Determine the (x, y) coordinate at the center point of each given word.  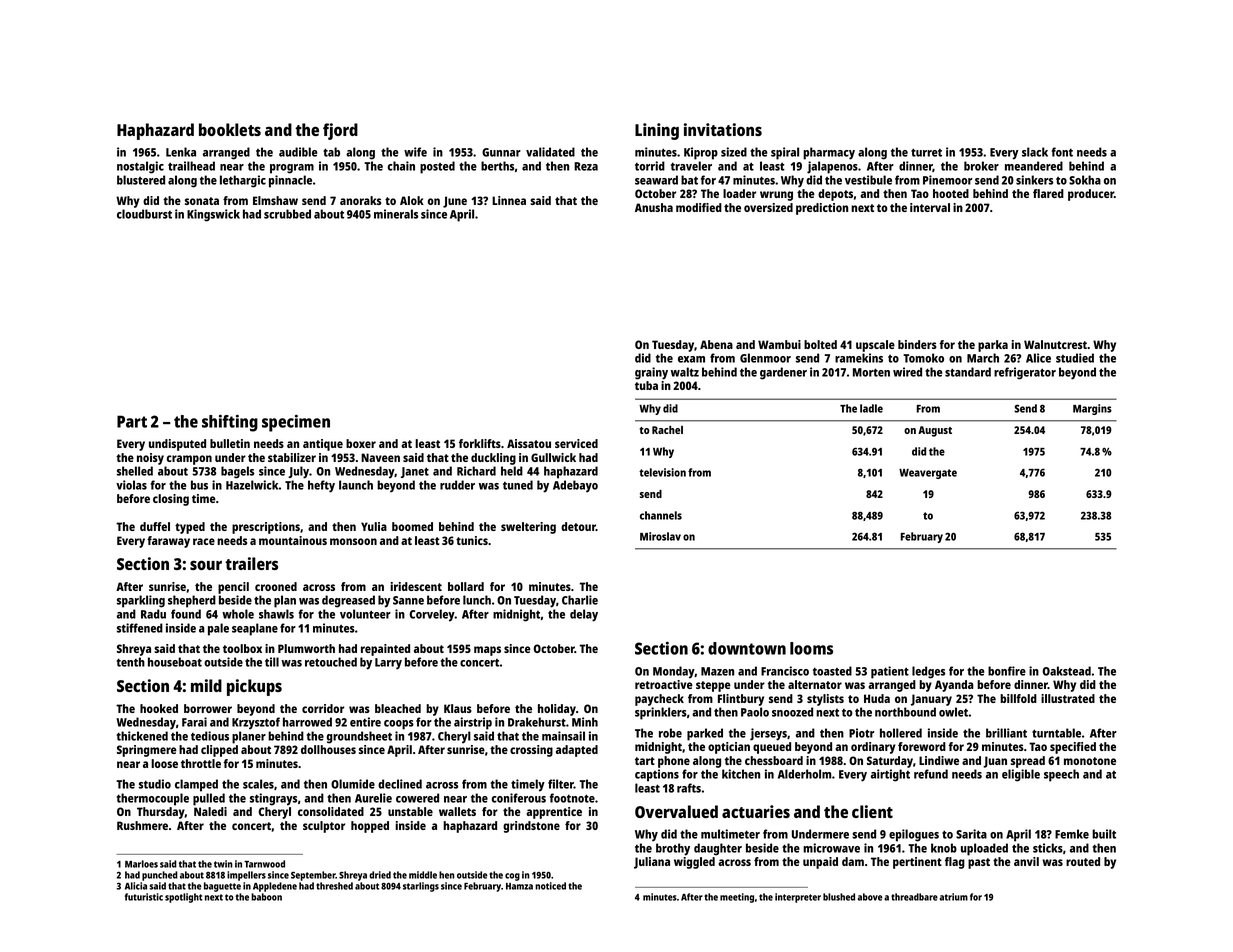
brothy (673, 849)
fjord (340, 131)
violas (131, 485)
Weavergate (928, 474)
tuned (518, 485)
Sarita (971, 834)
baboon (266, 897)
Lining (657, 131)
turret (926, 152)
